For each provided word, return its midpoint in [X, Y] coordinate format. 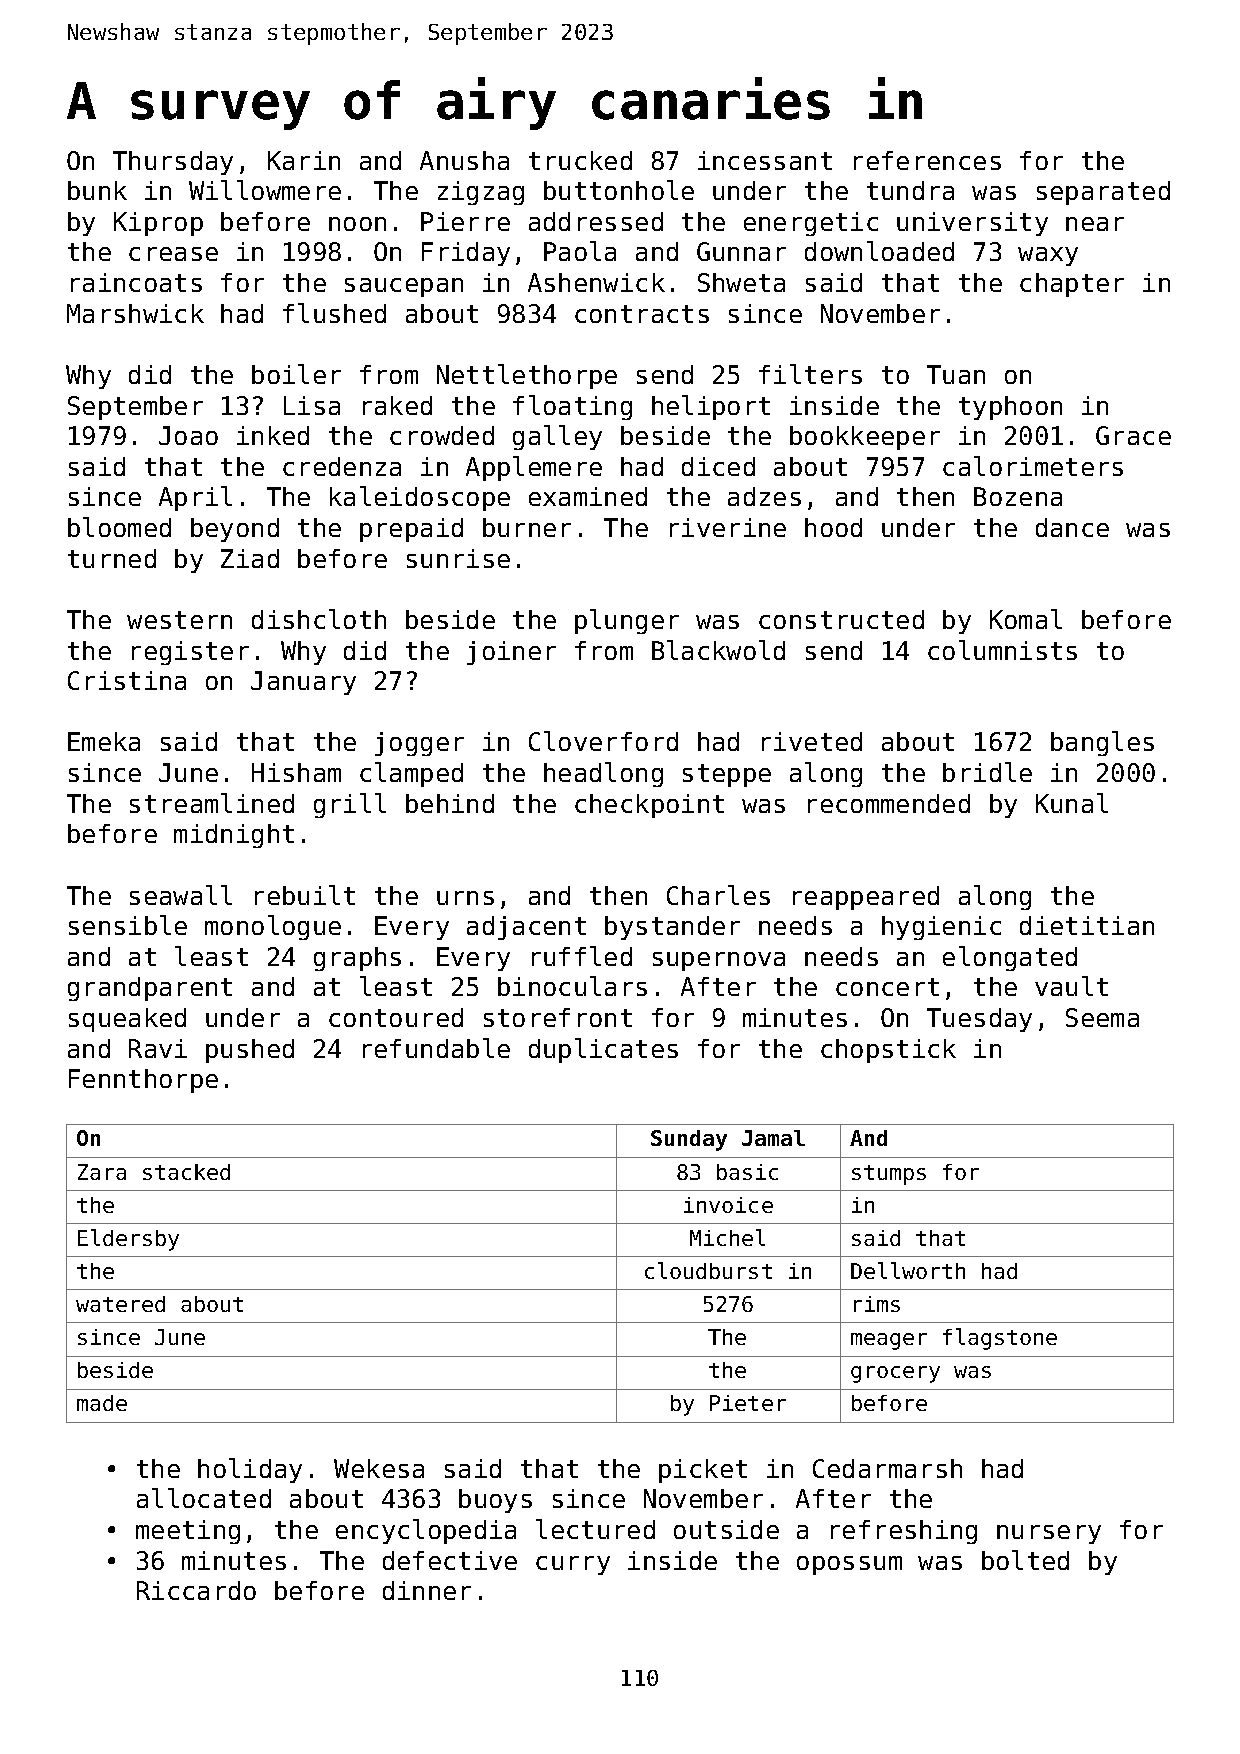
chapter [1072, 285]
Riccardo [196, 1590]
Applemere [534, 468]
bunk [97, 190]
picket [703, 1471]
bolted [1025, 1560]
